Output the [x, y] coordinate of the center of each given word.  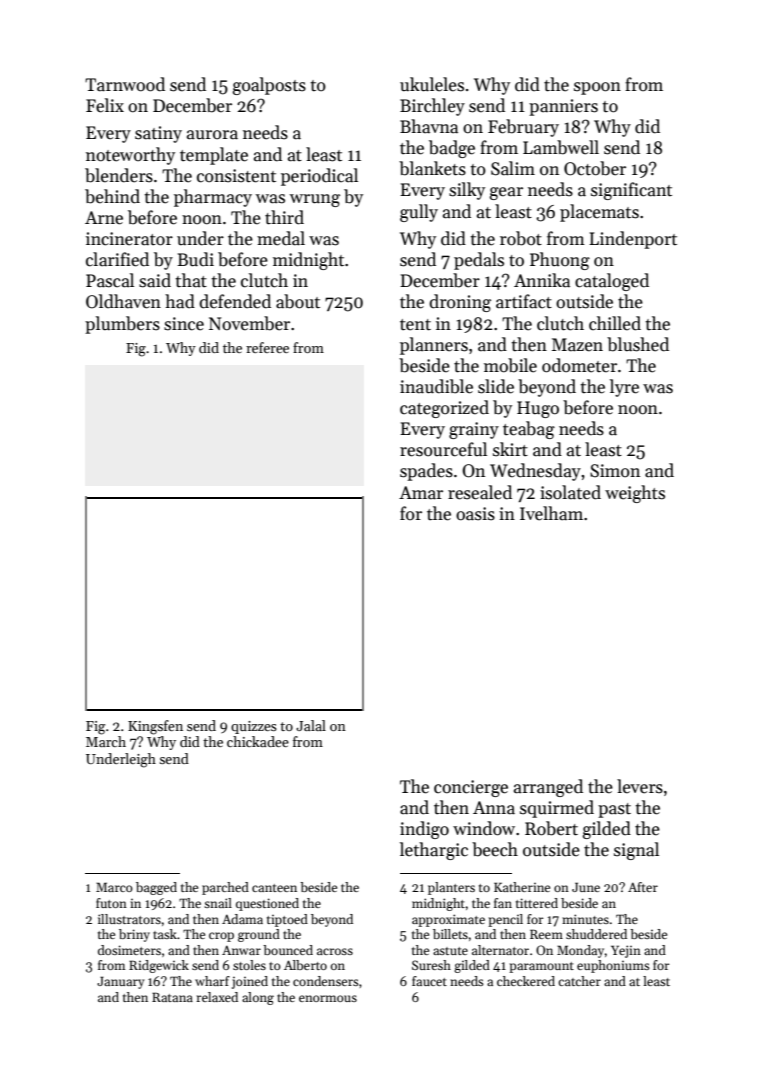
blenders [119, 175]
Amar [421, 493]
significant [631, 191]
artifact [524, 301]
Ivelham [551, 513]
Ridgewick [159, 966]
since [184, 324]
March [106, 741]
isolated [570, 492]
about [298, 301]
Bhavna [429, 126]
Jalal [311, 725]
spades [426, 472]
